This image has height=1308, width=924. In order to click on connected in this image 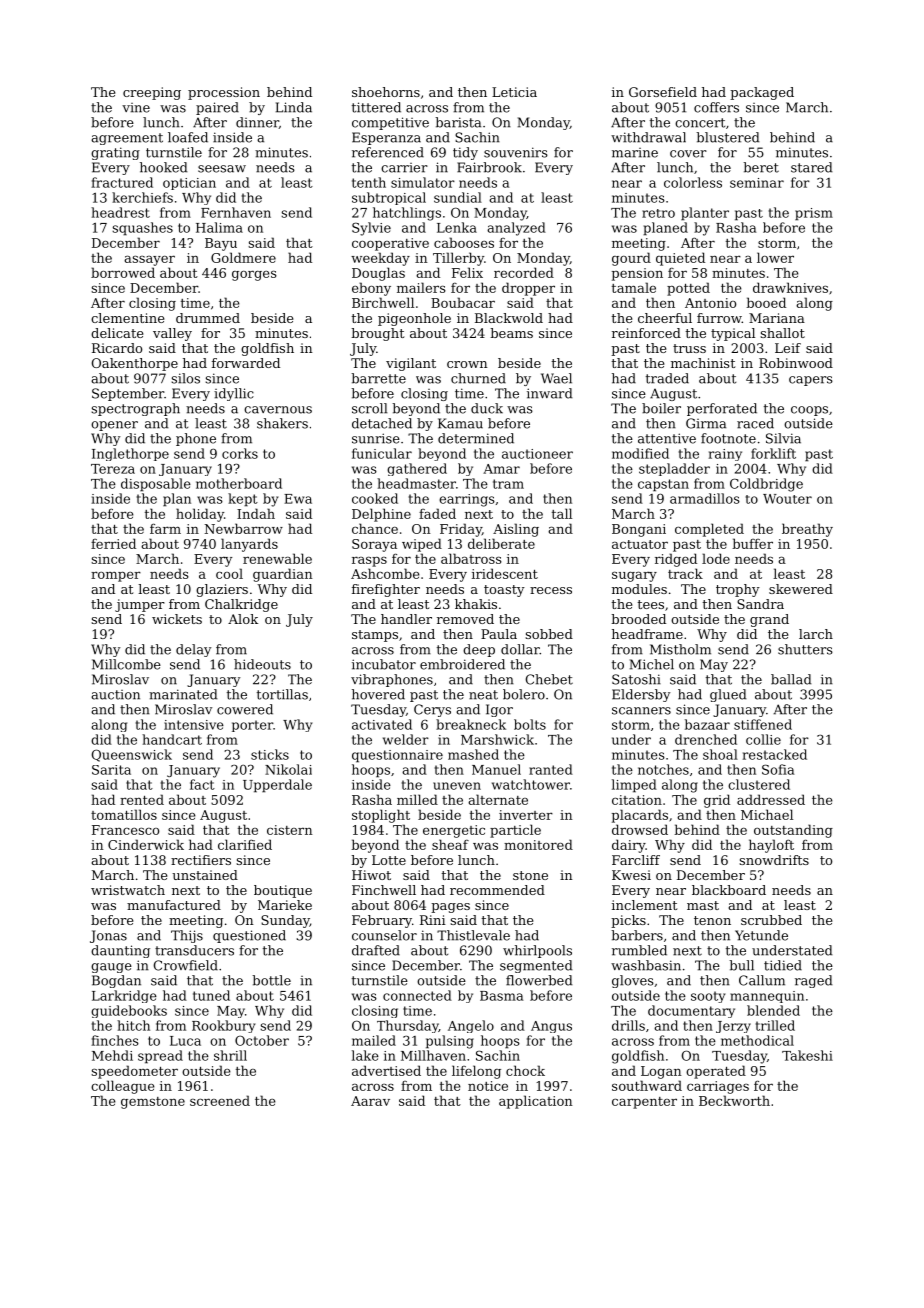, I will do `click(417, 995)`.
